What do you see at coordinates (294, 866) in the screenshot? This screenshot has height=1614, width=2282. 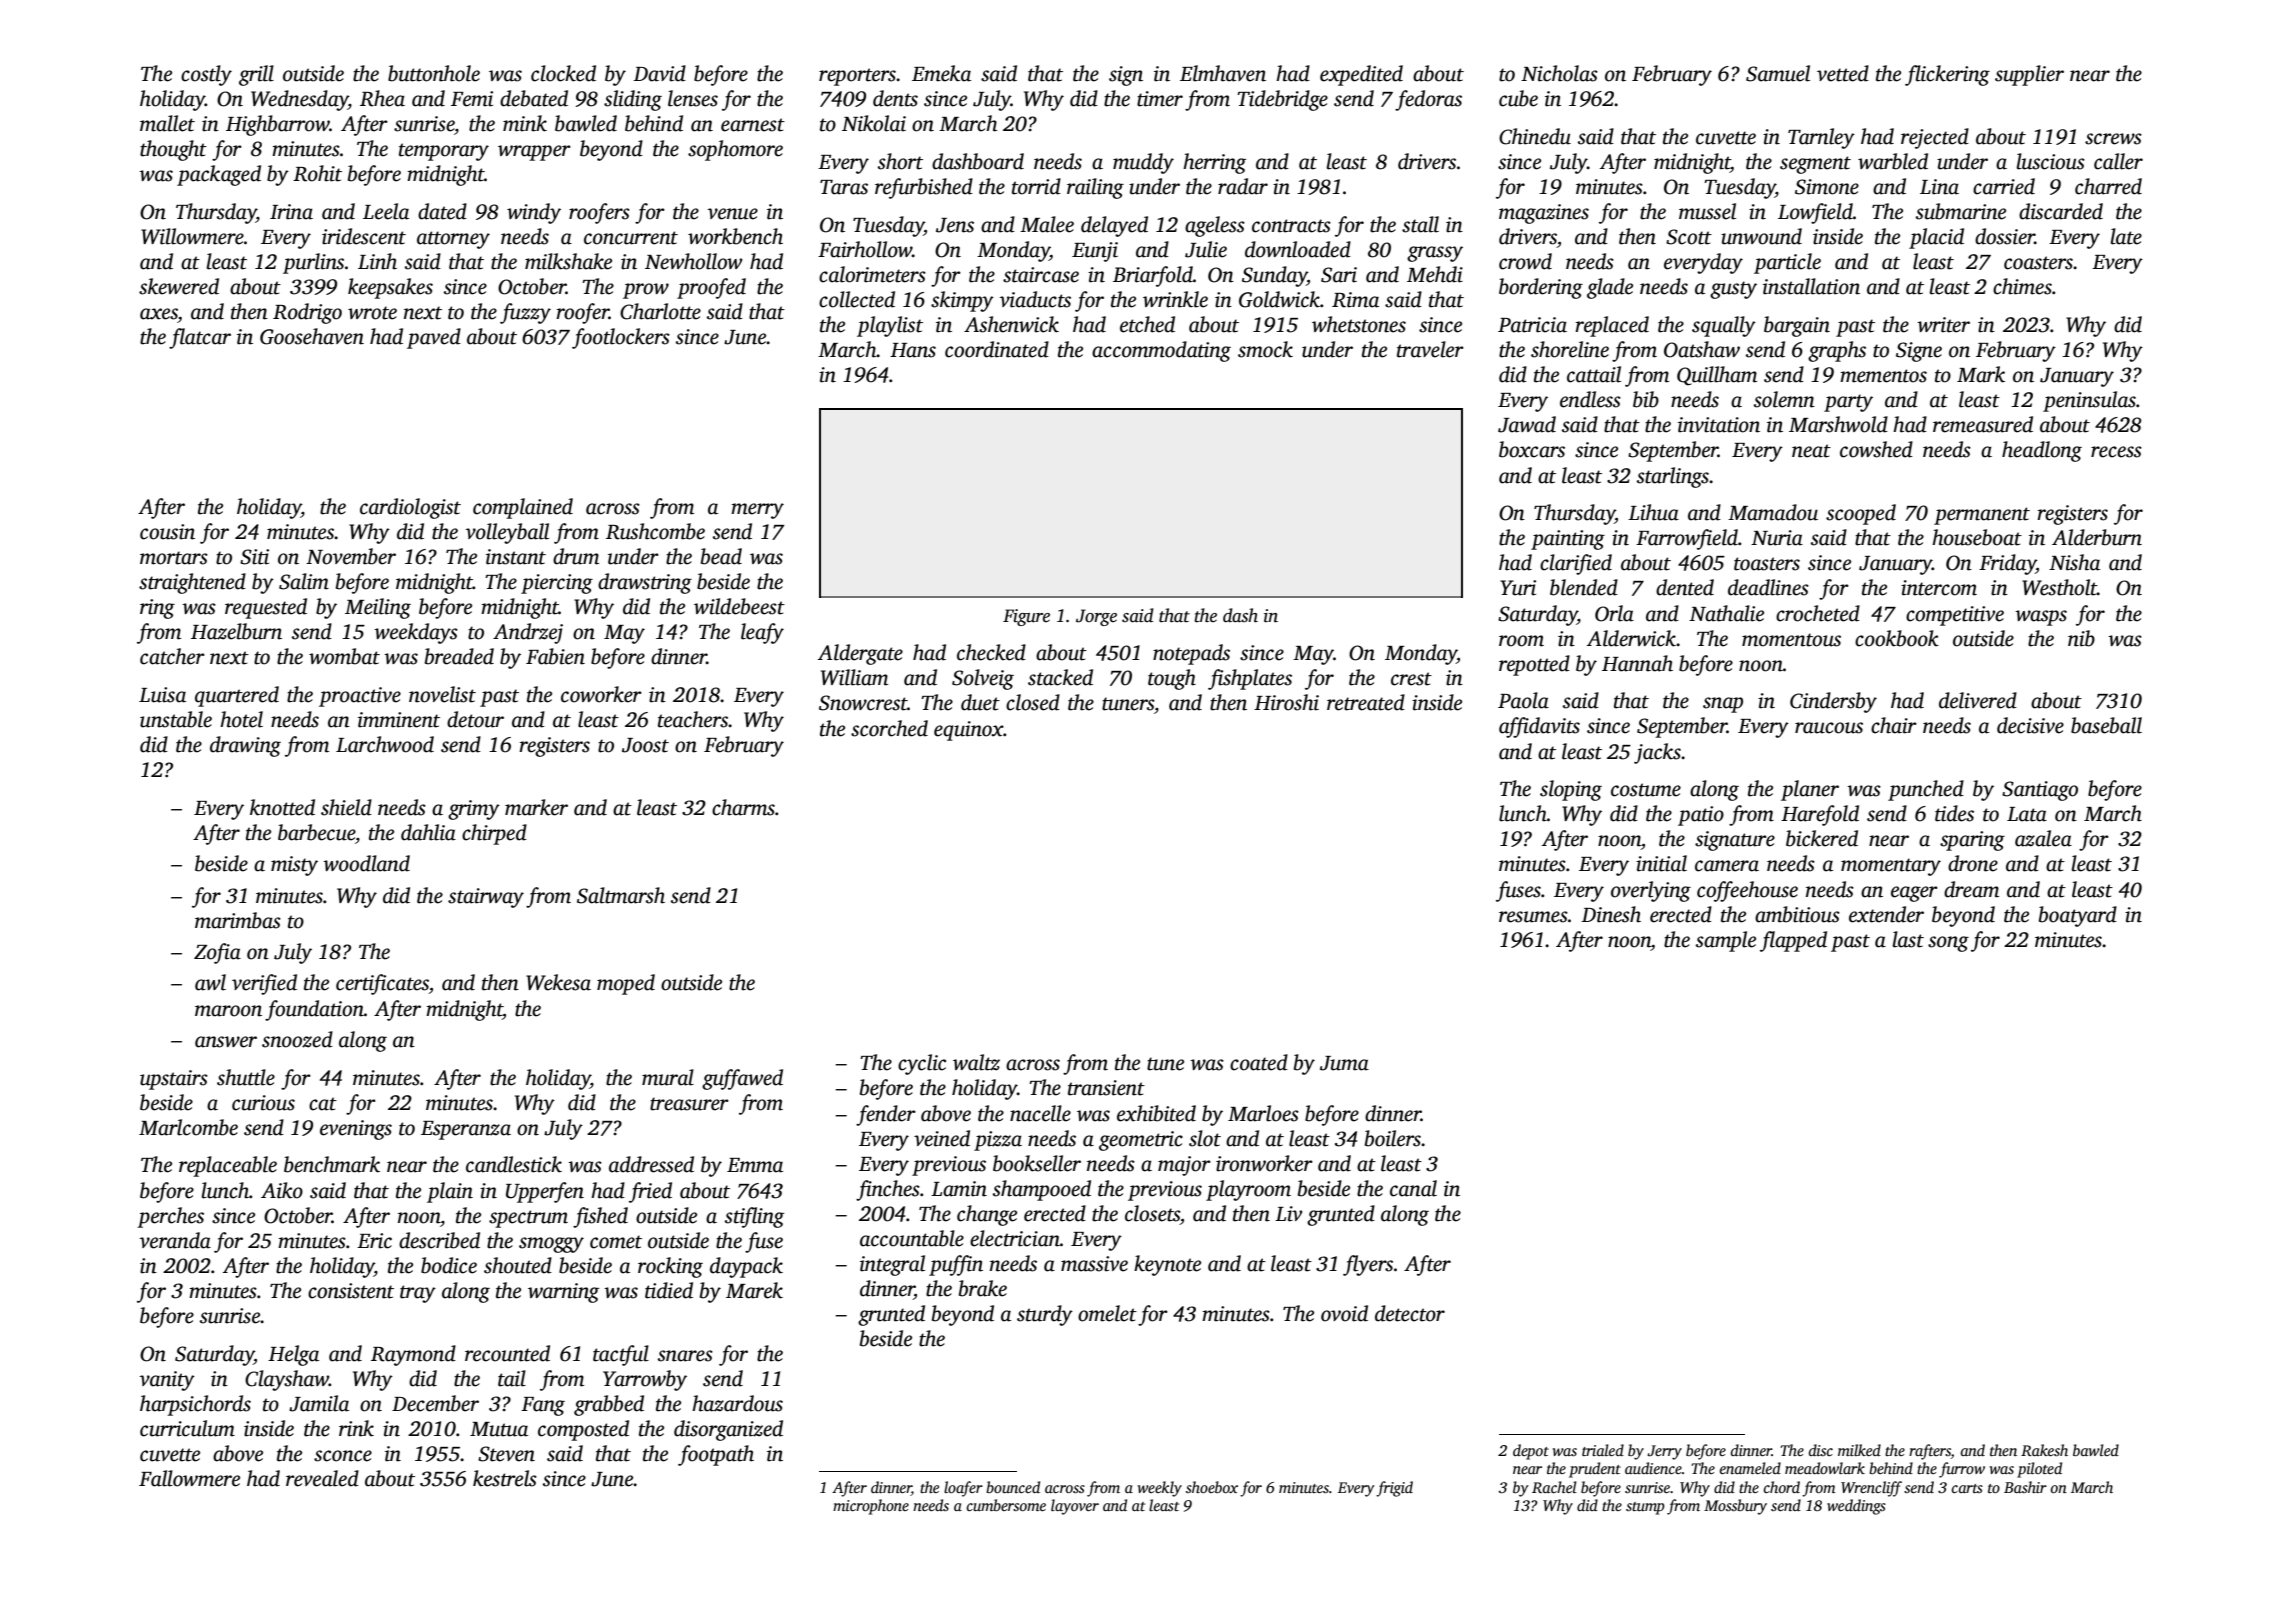 I see `misty` at bounding box center [294, 866].
